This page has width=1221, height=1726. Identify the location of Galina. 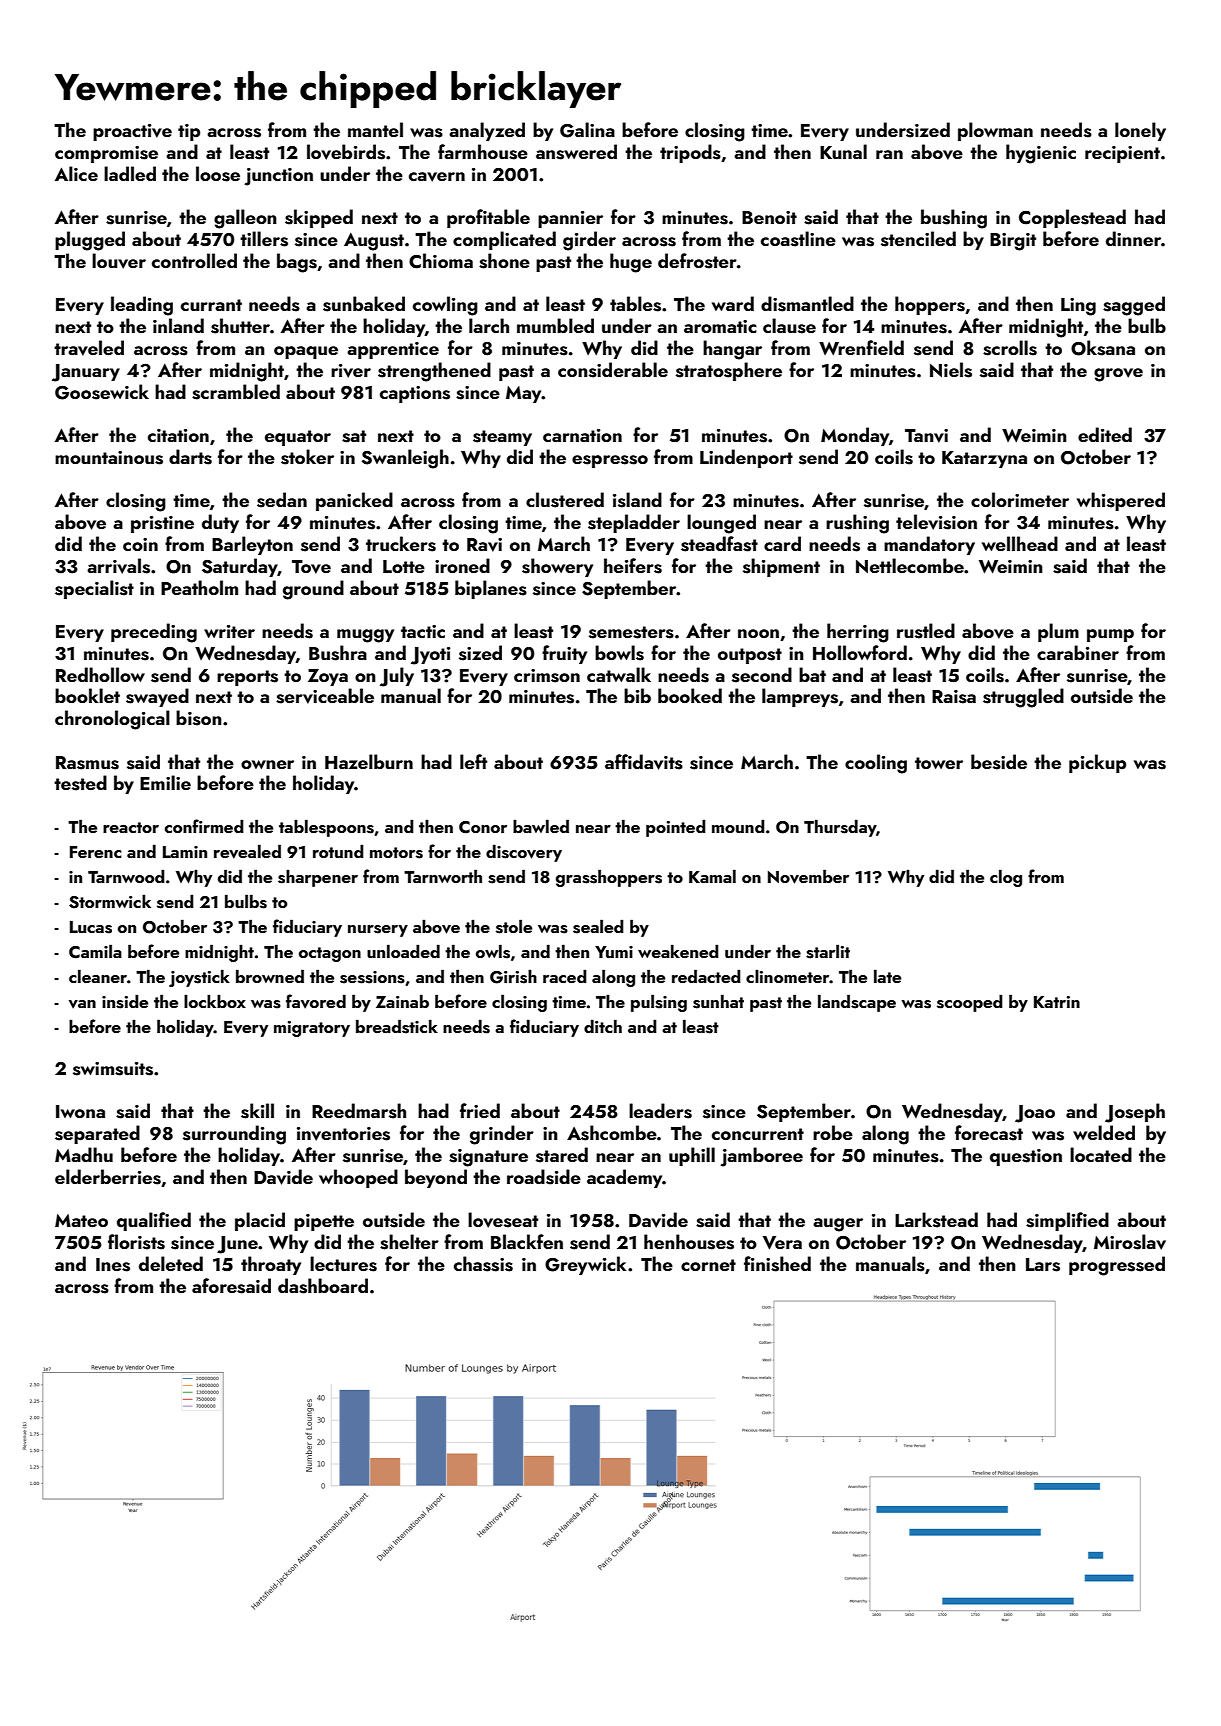
(587, 130).
